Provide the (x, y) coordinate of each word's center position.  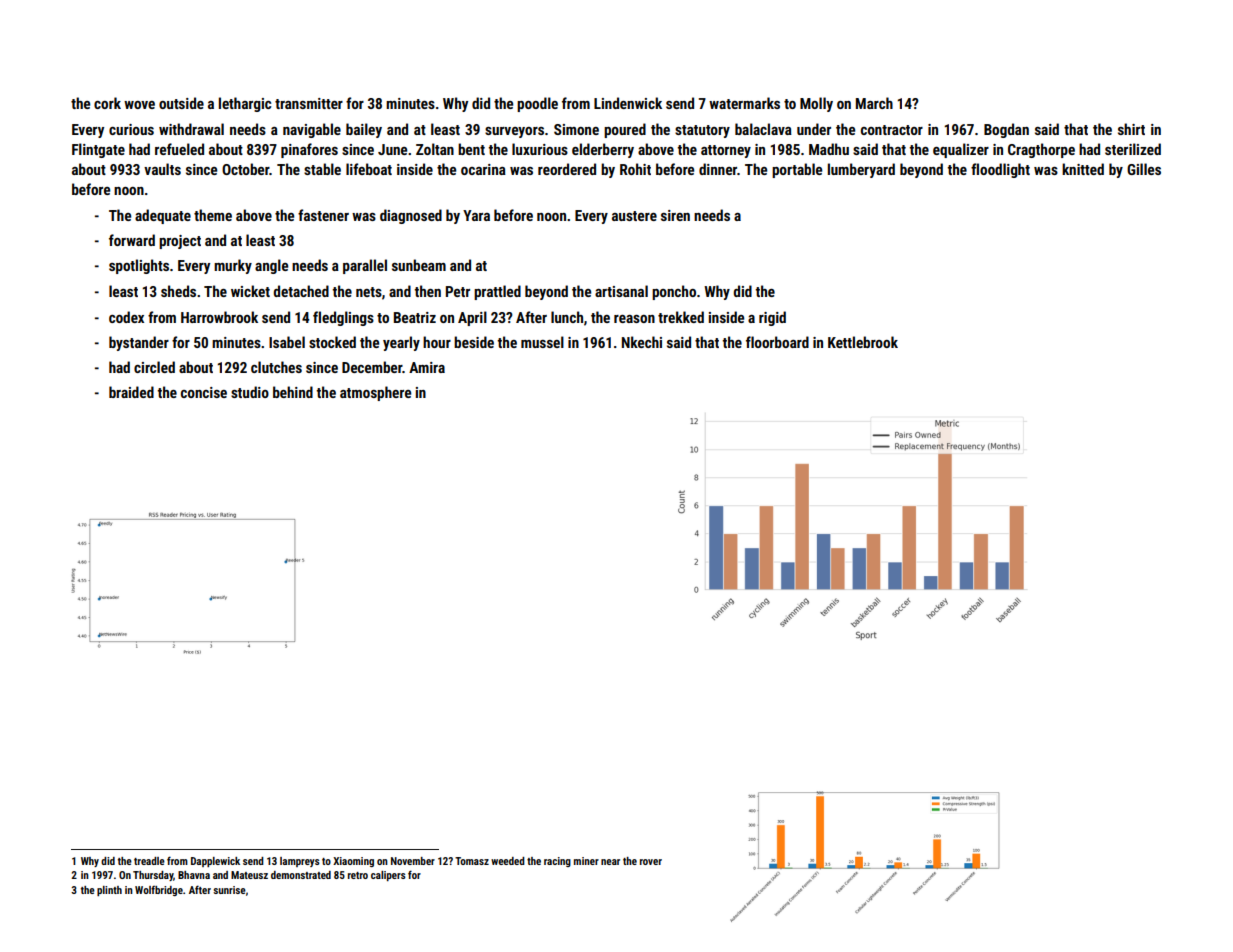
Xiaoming (353, 862)
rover (651, 862)
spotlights (139, 266)
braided (131, 392)
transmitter (309, 103)
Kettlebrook (863, 342)
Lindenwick (628, 103)
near (610, 862)
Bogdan (1006, 130)
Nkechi (642, 342)
